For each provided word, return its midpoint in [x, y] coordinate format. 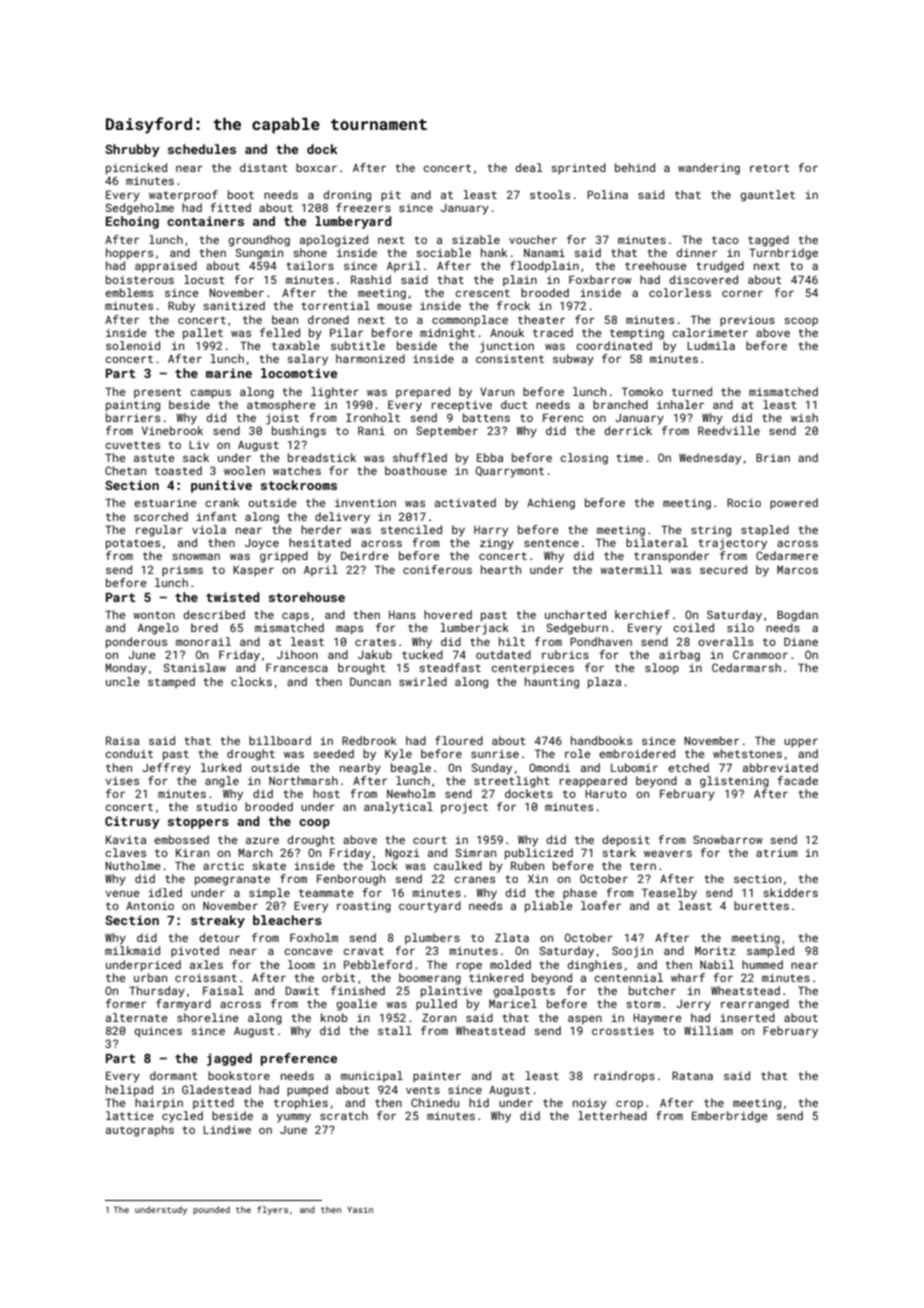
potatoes [133, 544]
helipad [129, 1091]
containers [205, 221]
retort [770, 168]
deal [529, 167]
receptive [462, 406]
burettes [761, 905]
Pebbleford [378, 964]
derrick [628, 430]
